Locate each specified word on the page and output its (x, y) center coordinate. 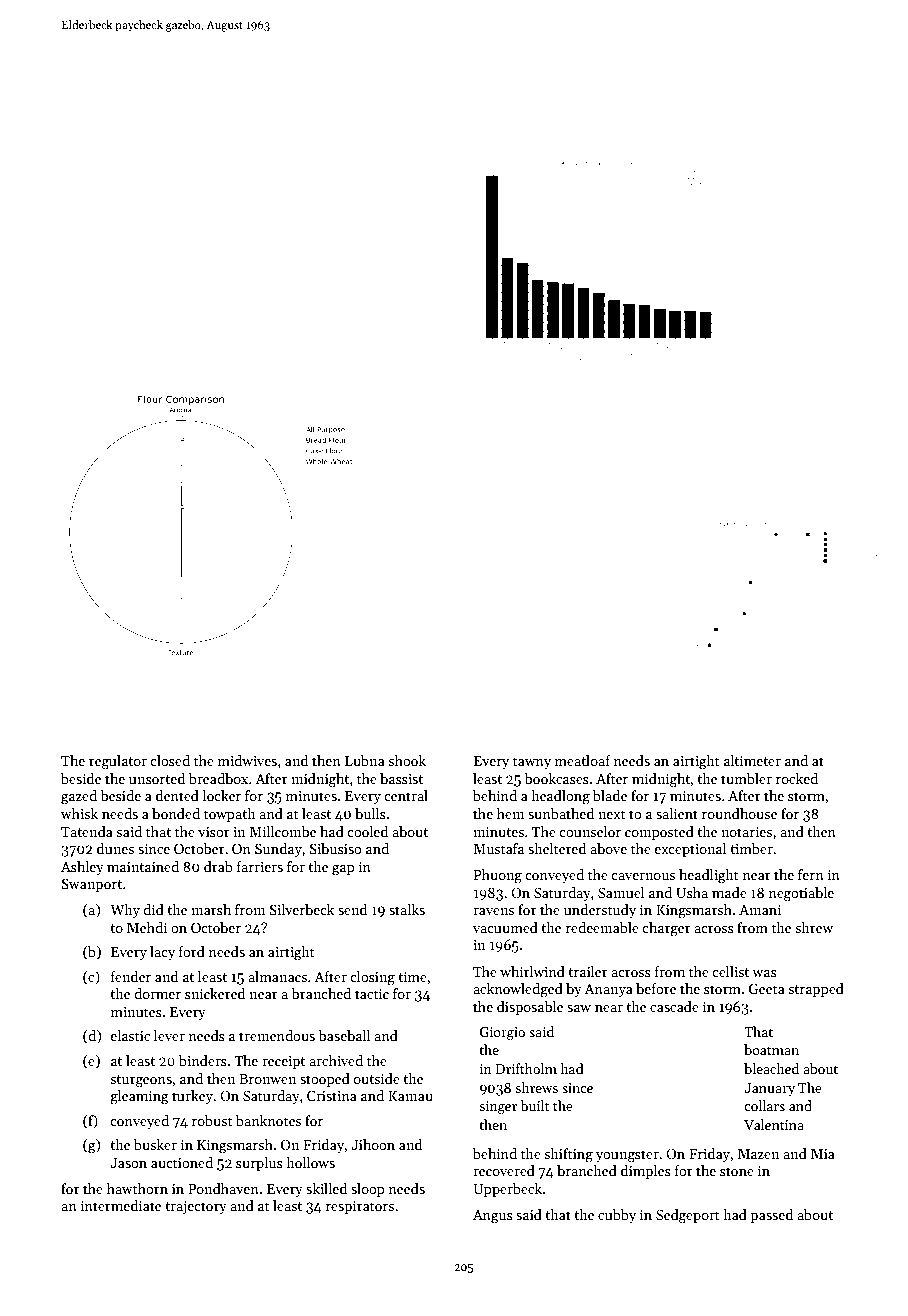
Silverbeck (301, 909)
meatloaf (583, 760)
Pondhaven (223, 1188)
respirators (360, 1207)
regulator (118, 762)
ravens (493, 911)
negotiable (801, 894)
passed (771, 1216)
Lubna (365, 760)
